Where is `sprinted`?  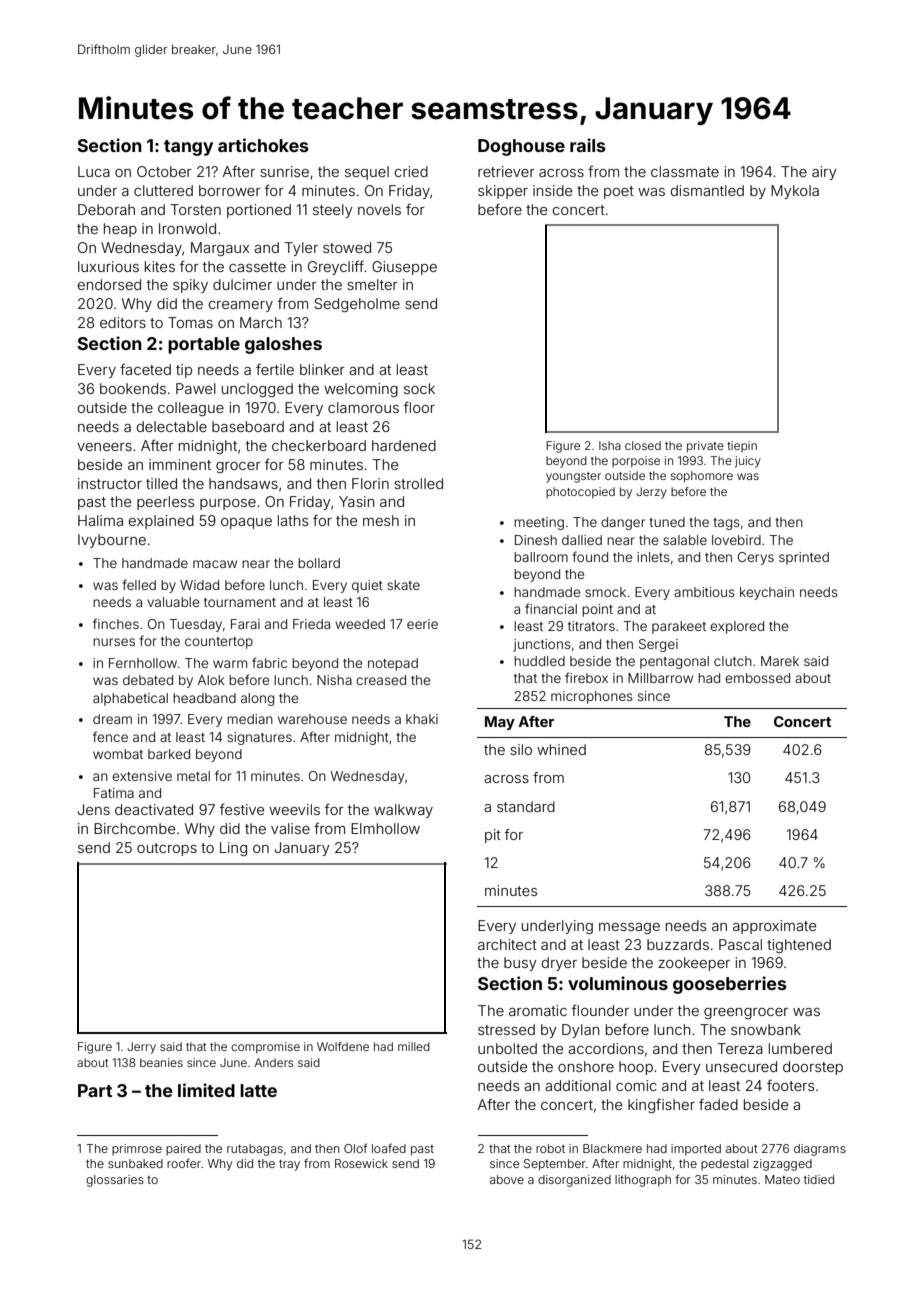 sprinted is located at coordinates (804, 558).
